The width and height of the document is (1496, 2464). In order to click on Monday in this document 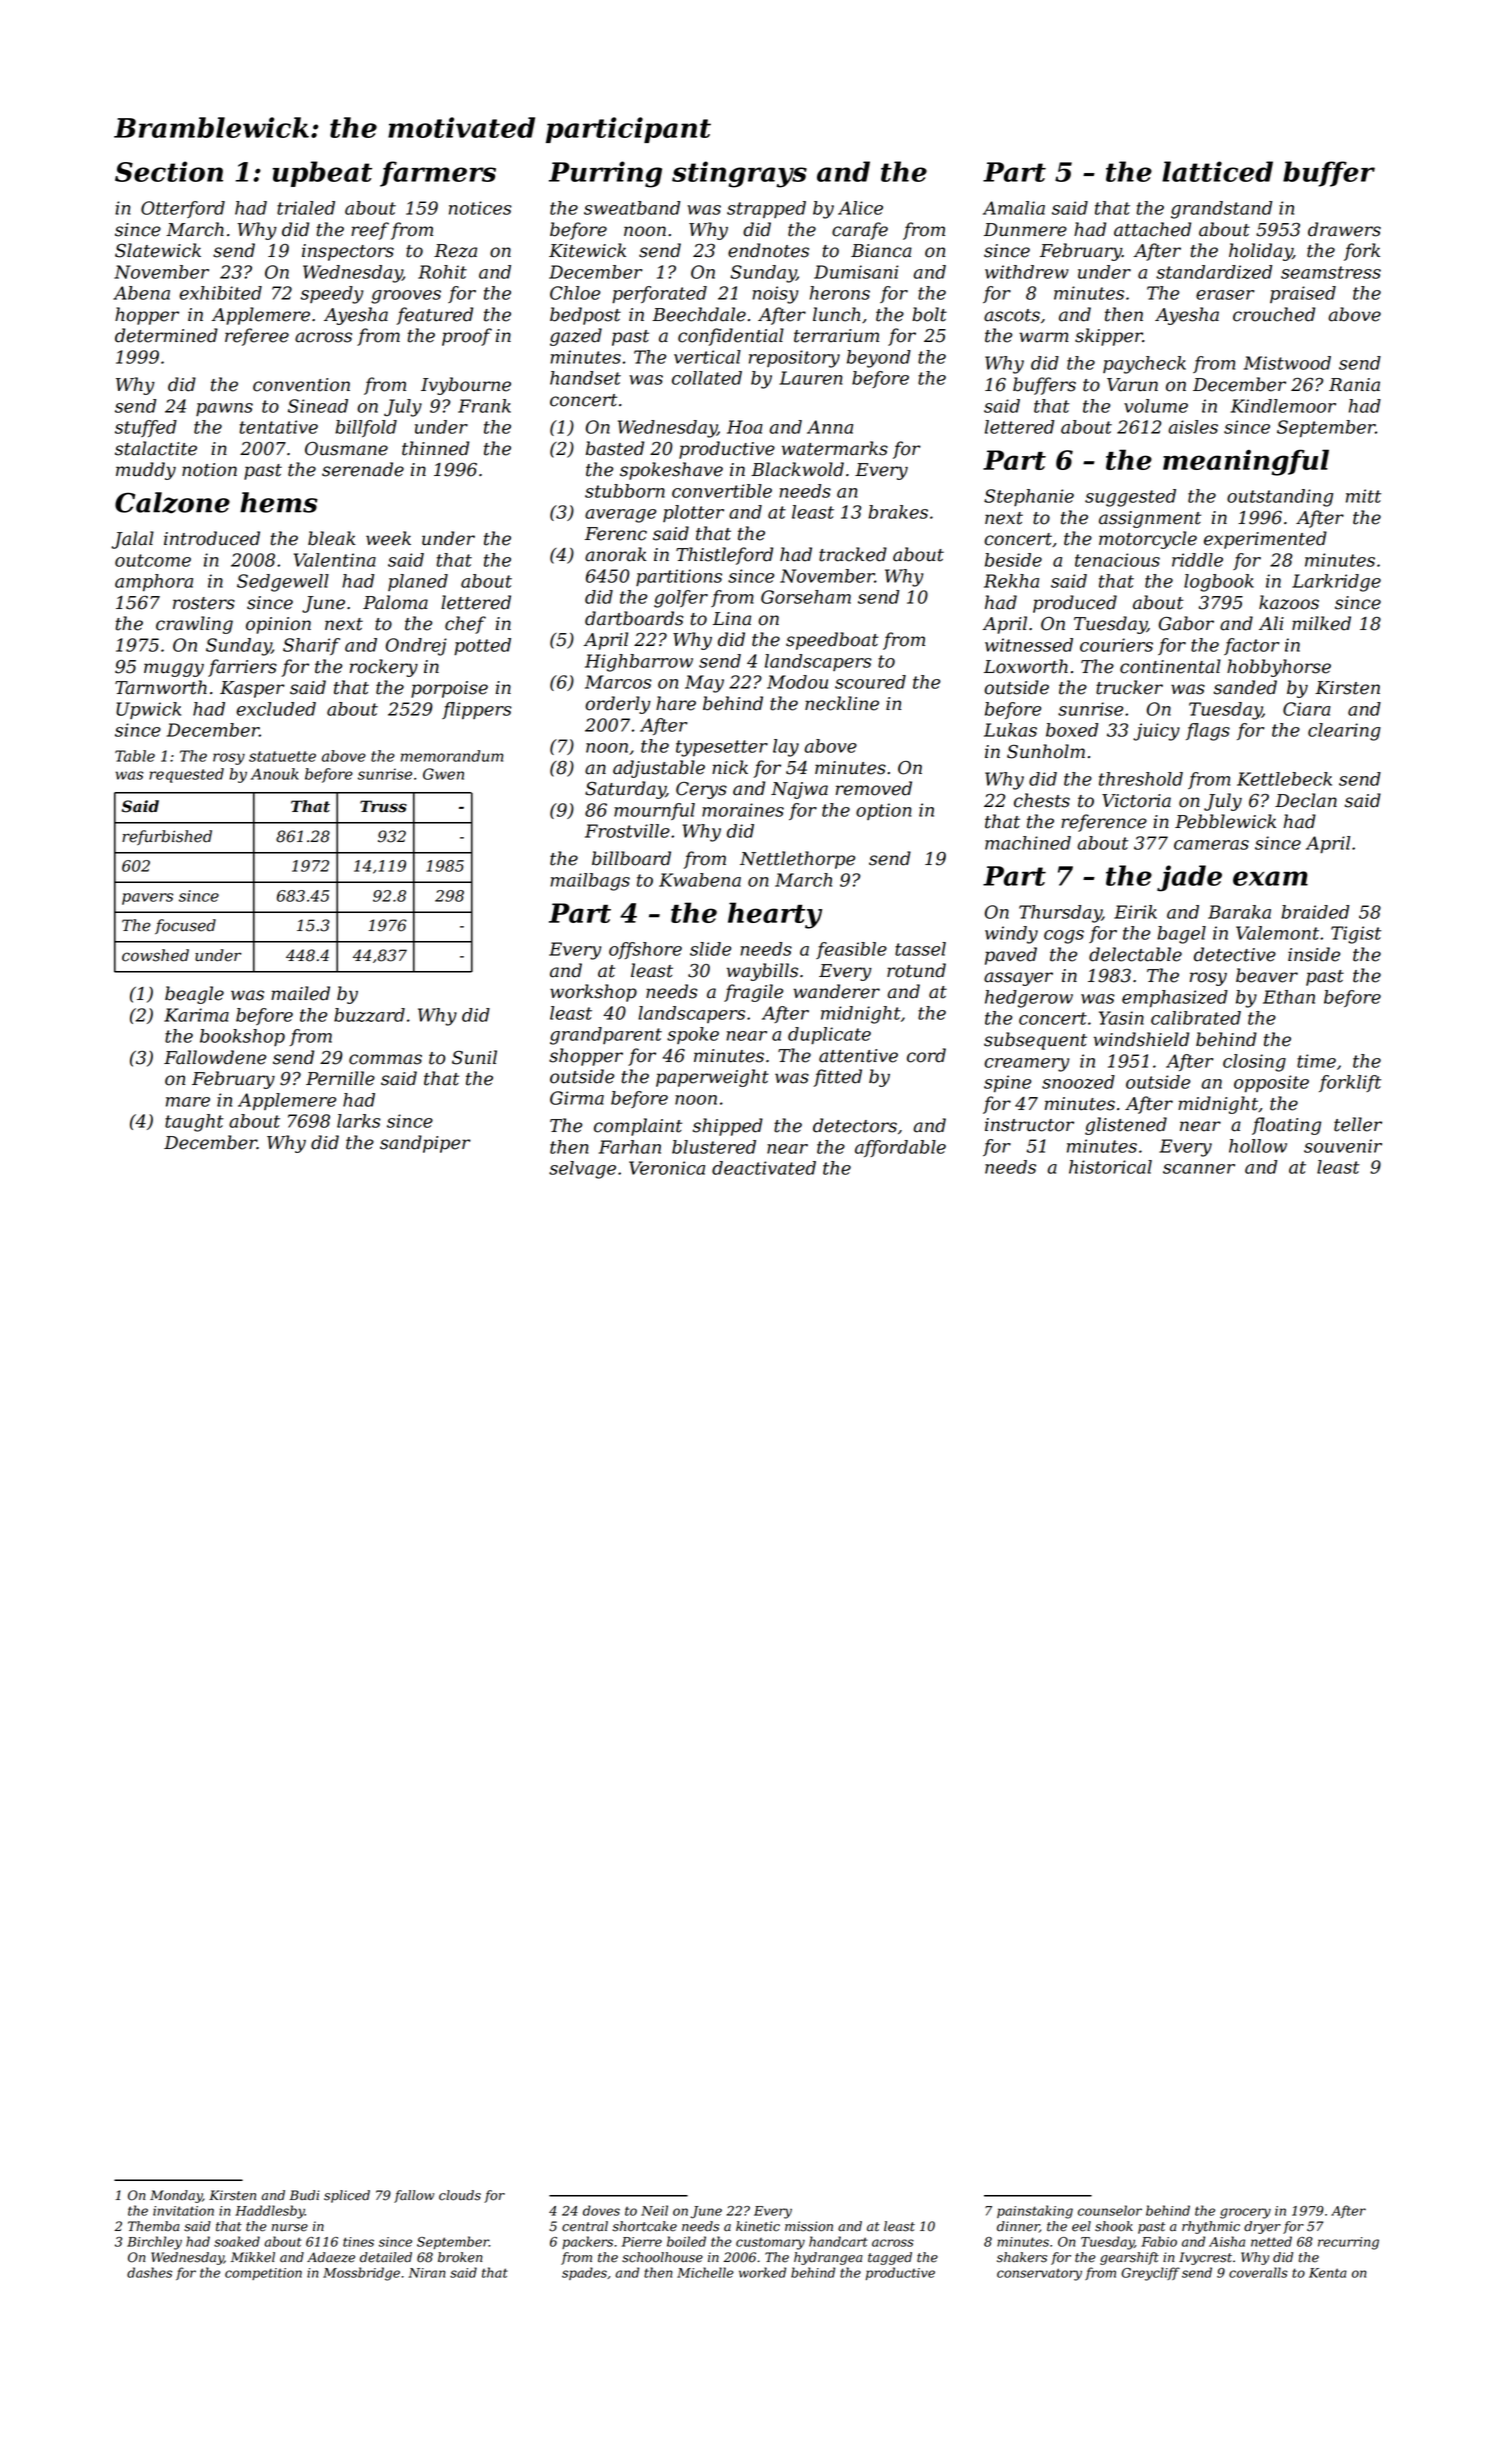, I will do `click(176, 2196)`.
